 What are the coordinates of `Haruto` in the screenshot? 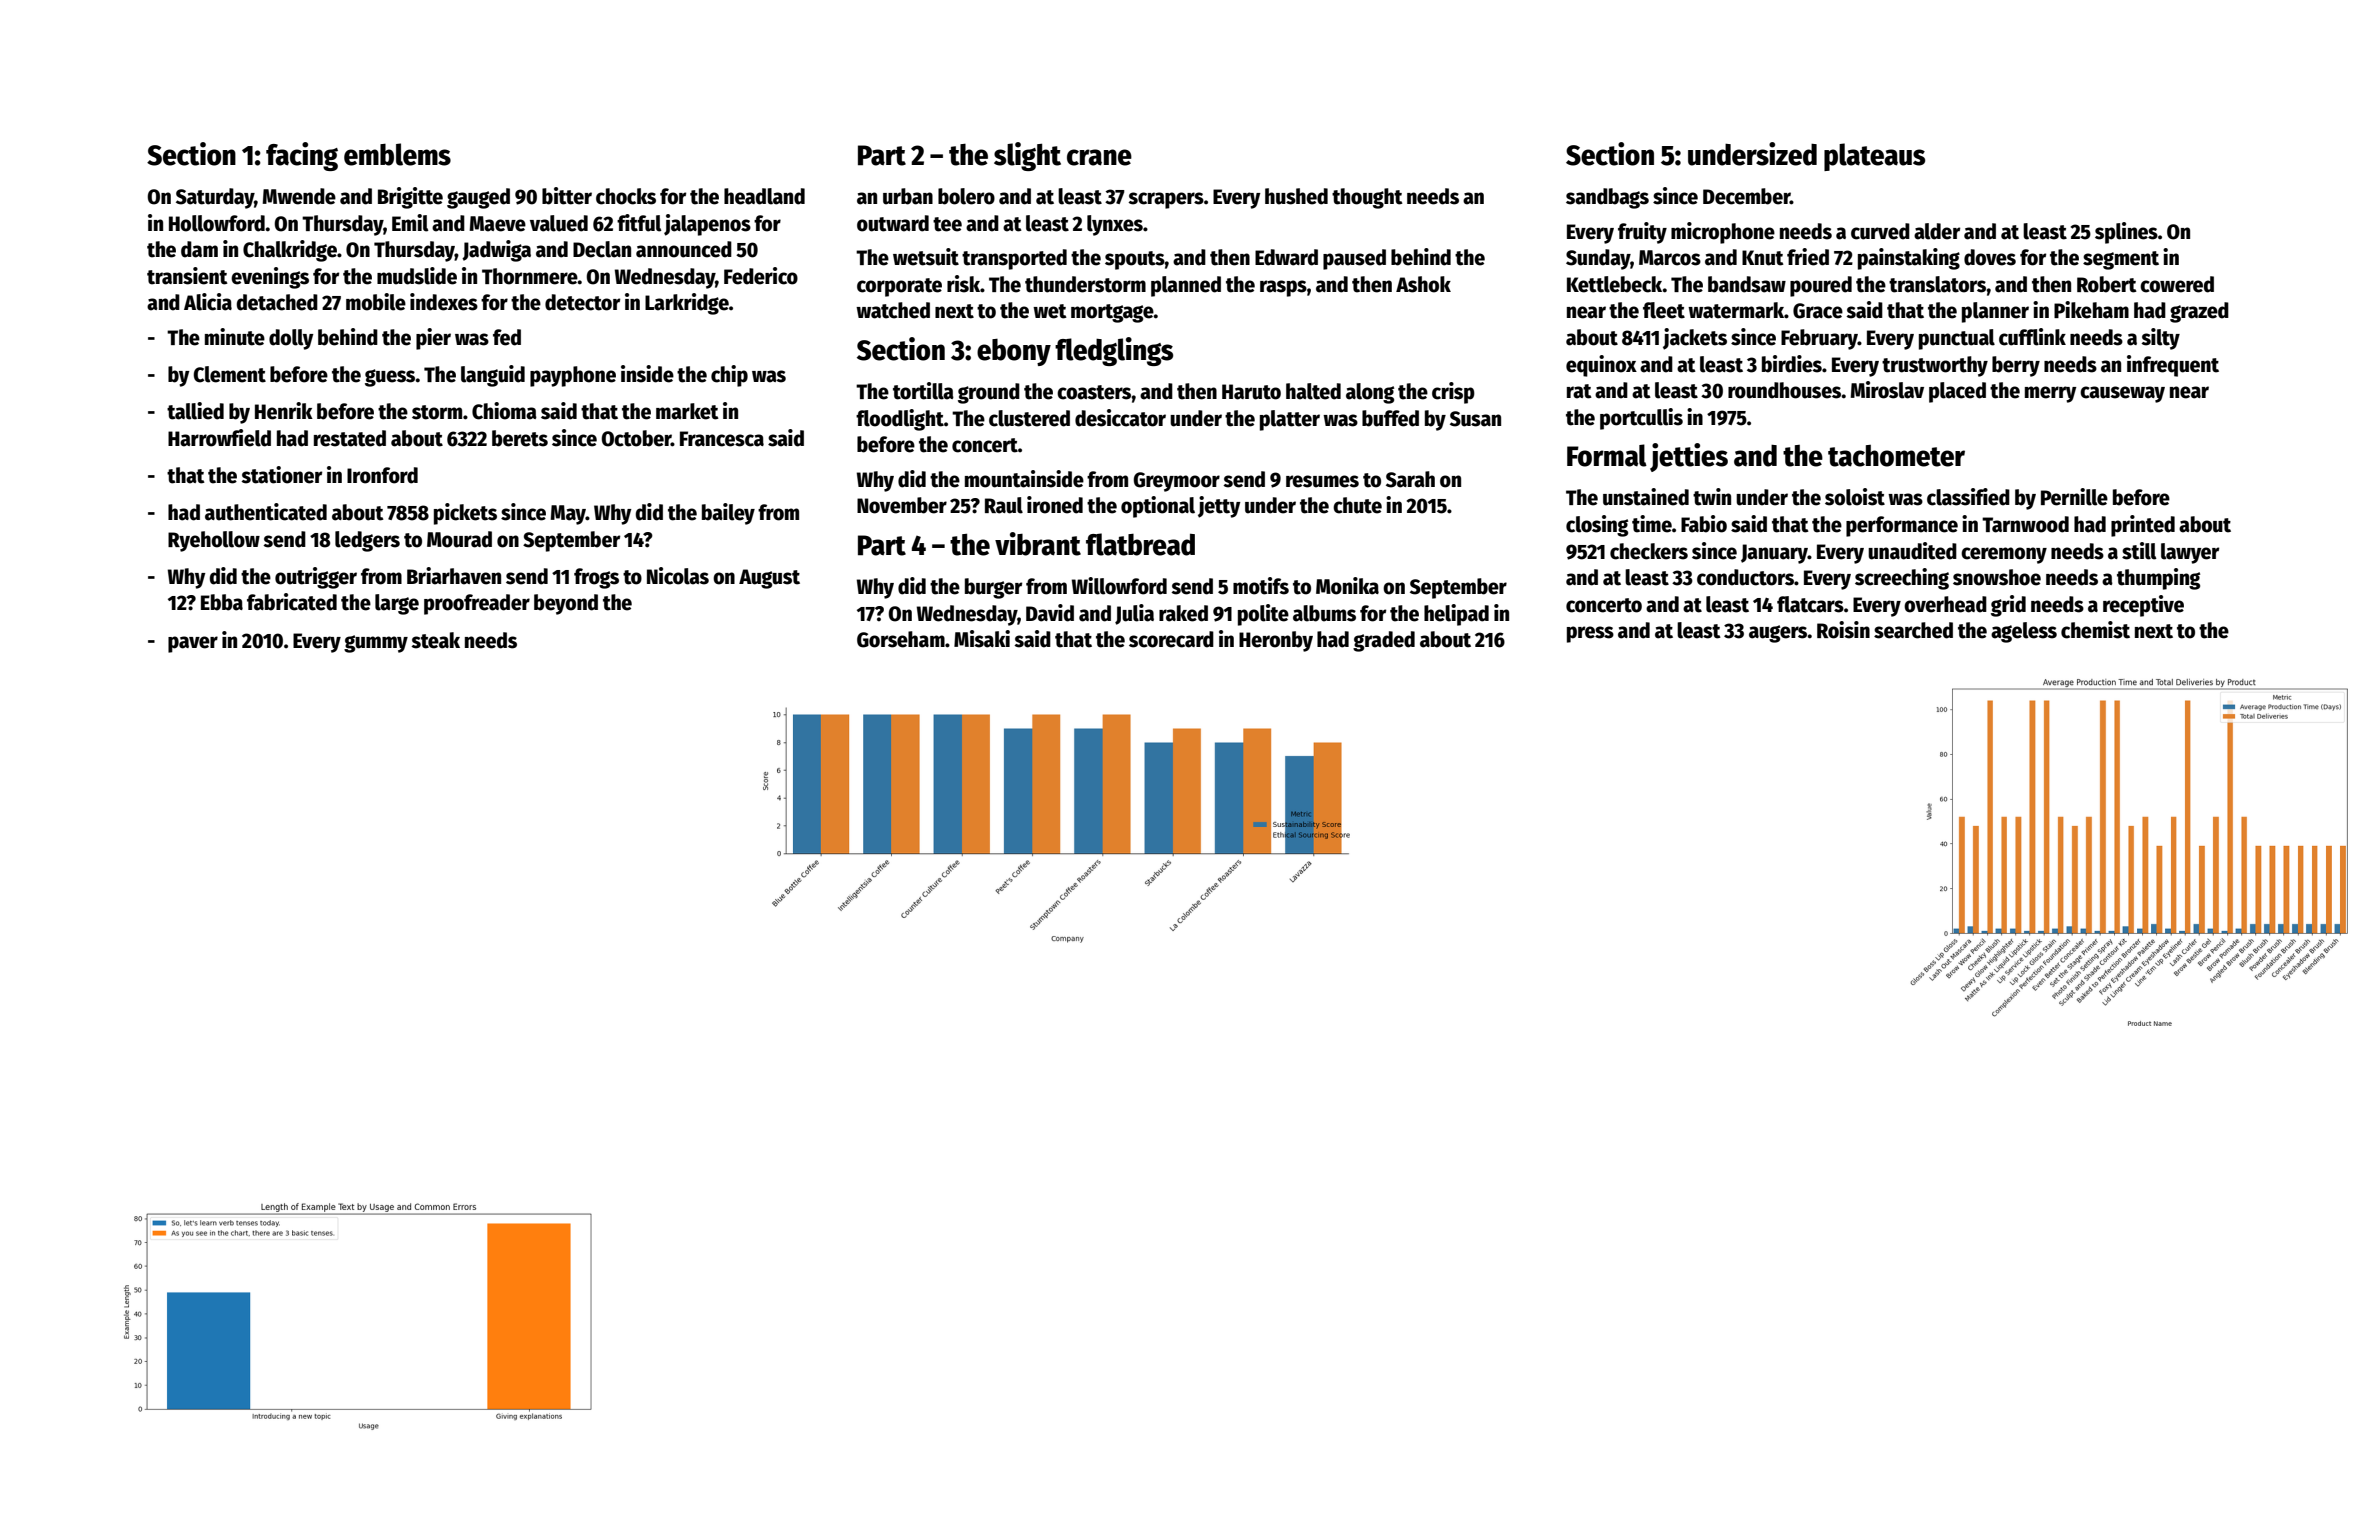 It's located at (1251, 392).
